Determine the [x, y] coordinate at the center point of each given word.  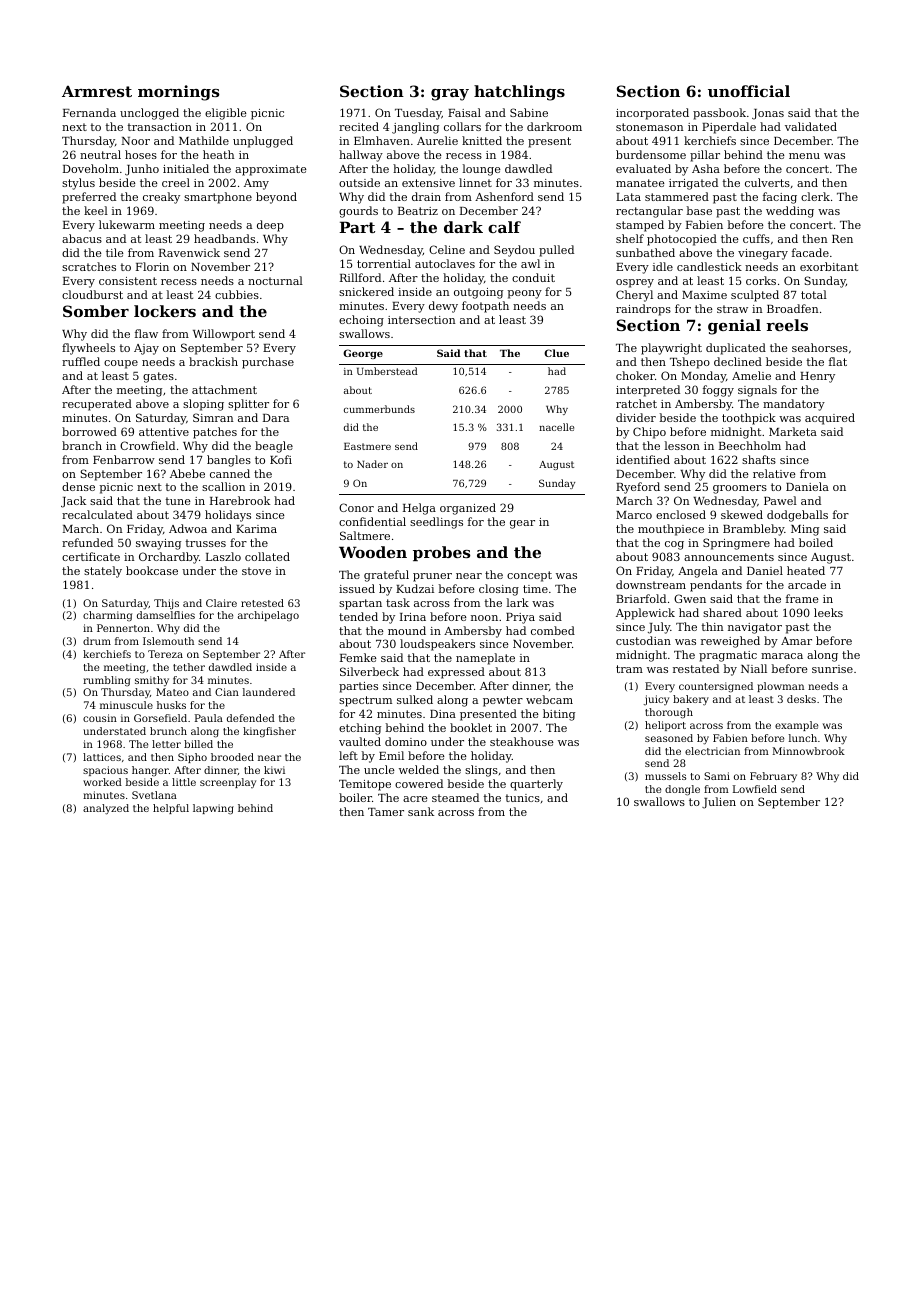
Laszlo [223, 556]
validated [811, 126]
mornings [178, 93]
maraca [782, 656]
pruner [432, 577]
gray [450, 95]
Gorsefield [160, 718]
